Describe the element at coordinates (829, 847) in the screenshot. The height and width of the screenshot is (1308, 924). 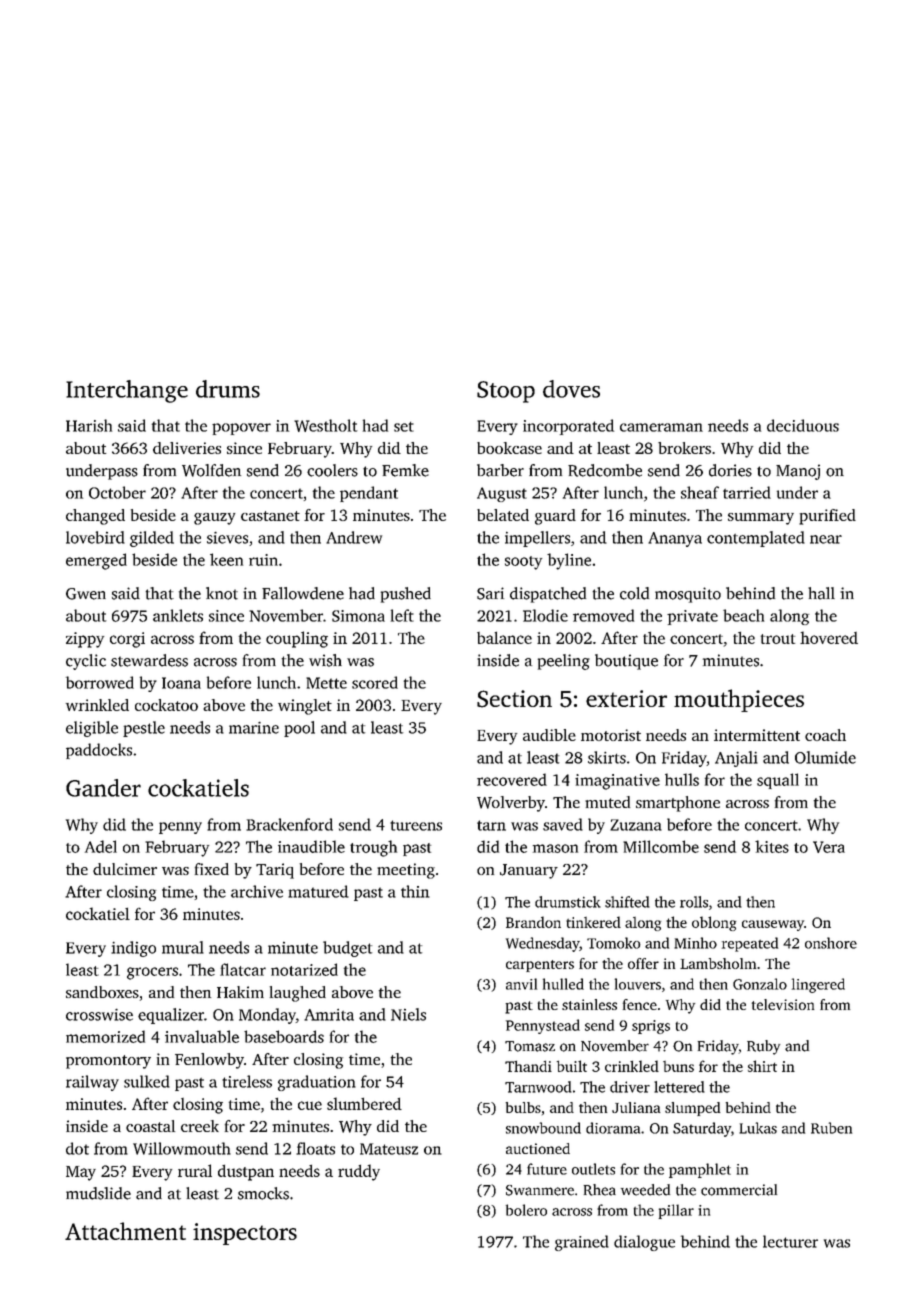
I see `Vera` at that location.
